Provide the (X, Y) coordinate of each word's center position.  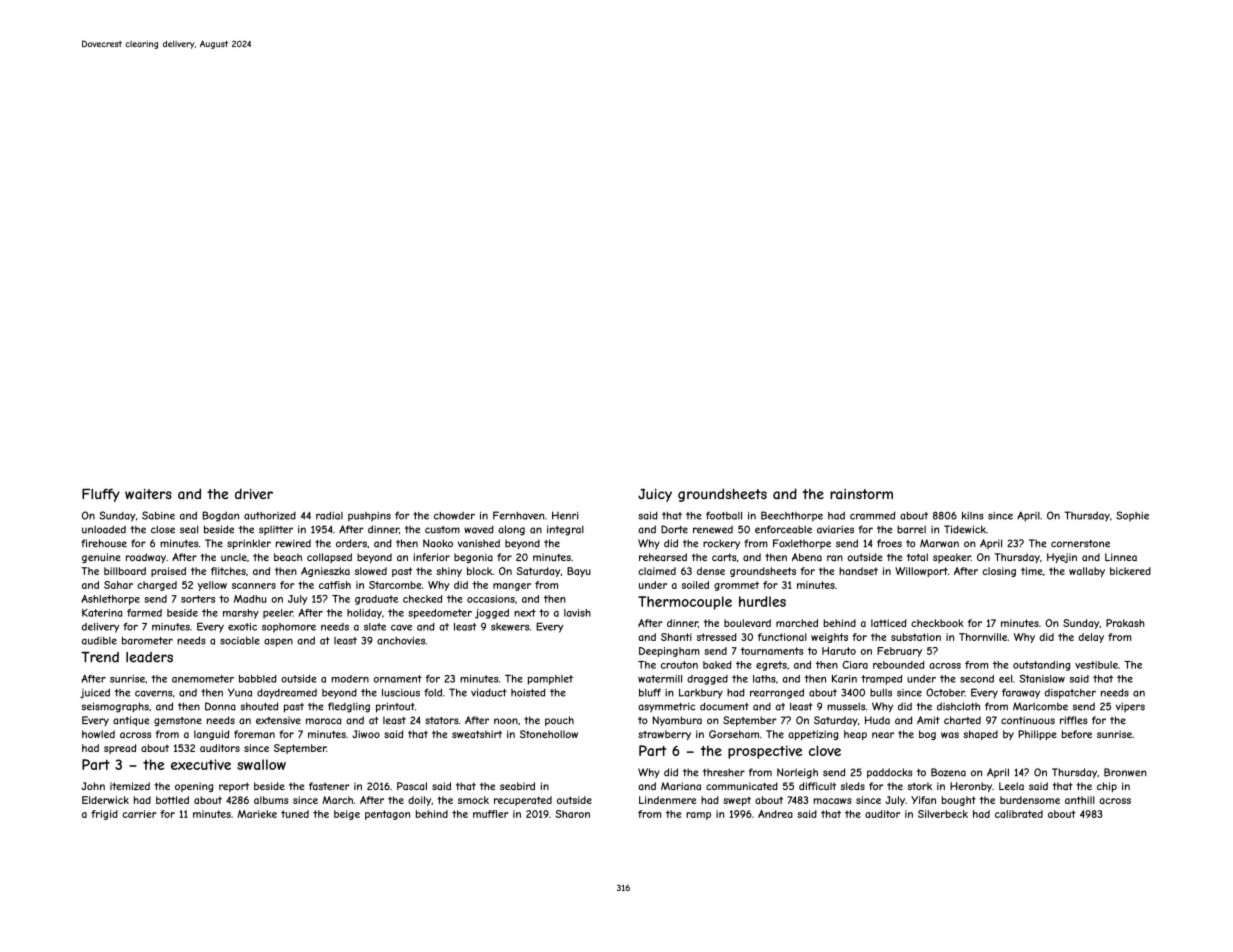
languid (211, 735)
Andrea (775, 814)
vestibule (1096, 665)
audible (99, 641)
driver (254, 493)
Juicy (655, 495)
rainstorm (861, 494)
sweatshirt (477, 734)
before (1077, 734)
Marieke (257, 814)
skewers (510, 627)
